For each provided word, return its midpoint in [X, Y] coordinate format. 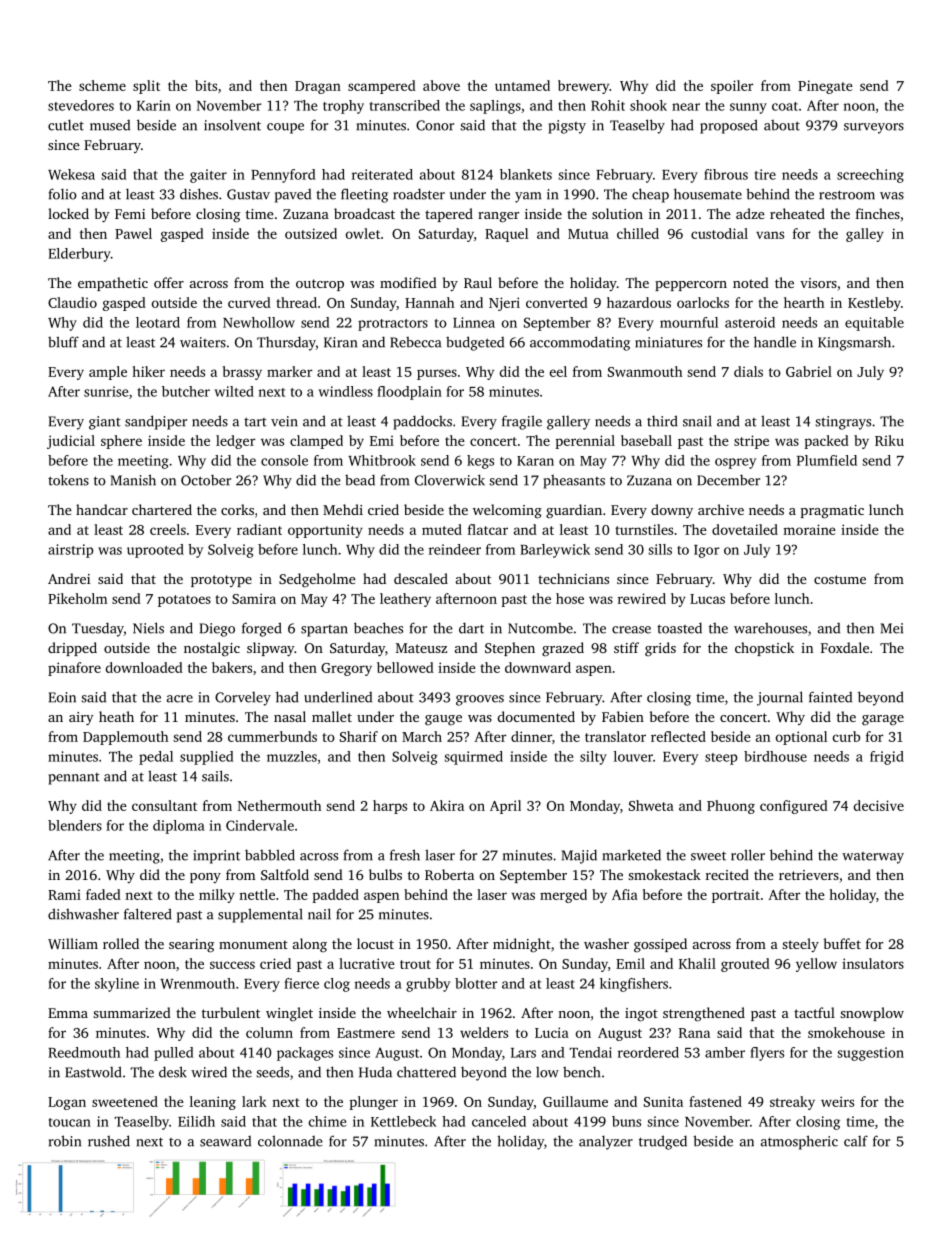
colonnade [290, 1141]
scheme [102, 85]
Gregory [346, 669]
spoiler [732, 87]
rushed [109, 1141]
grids [660, 649]
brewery [583, 87]
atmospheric [799, 1142]
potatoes [184, 601]
